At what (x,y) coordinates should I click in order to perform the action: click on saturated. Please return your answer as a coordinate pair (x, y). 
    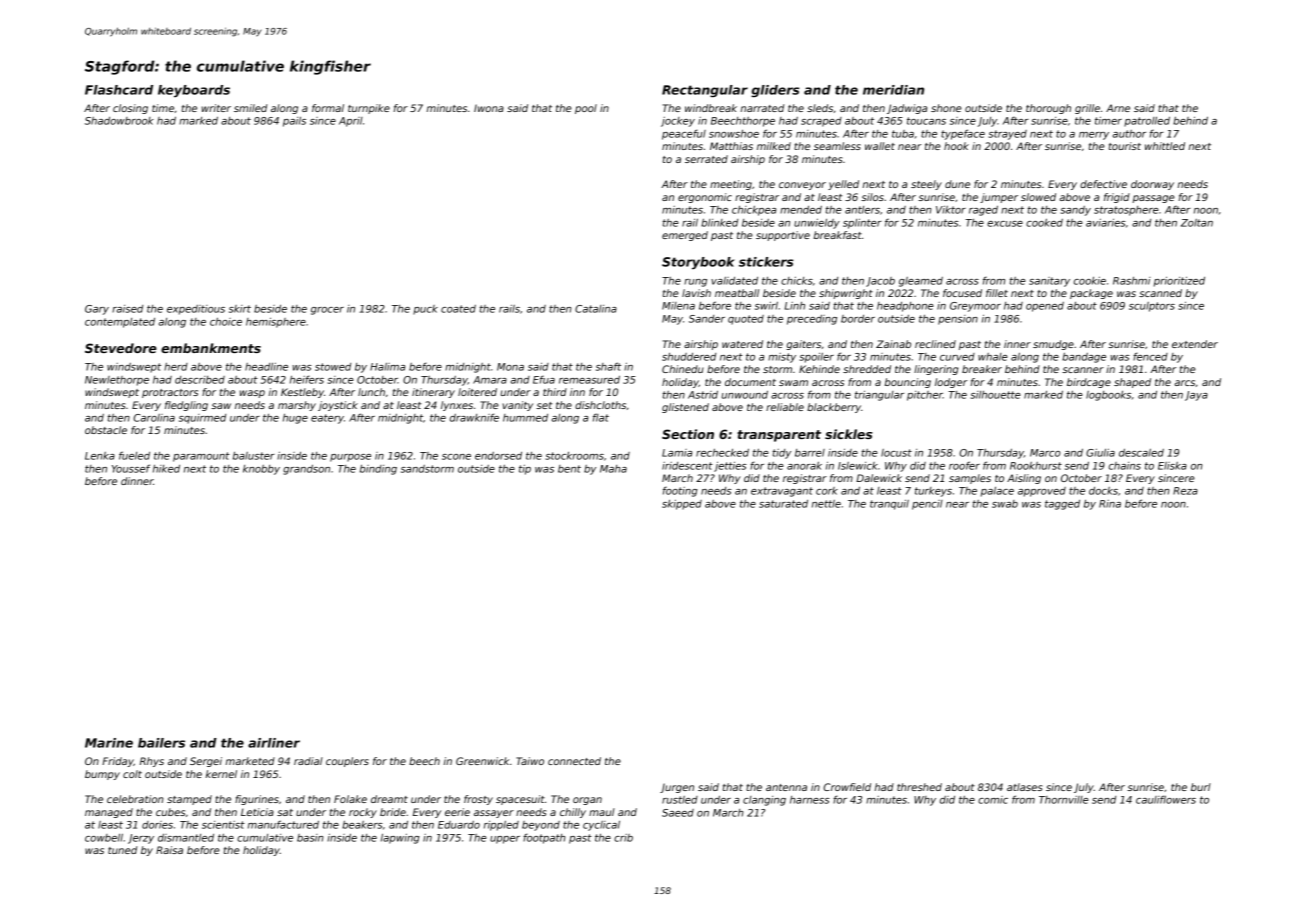
    Looking at the image, I should click on (783, 504).
